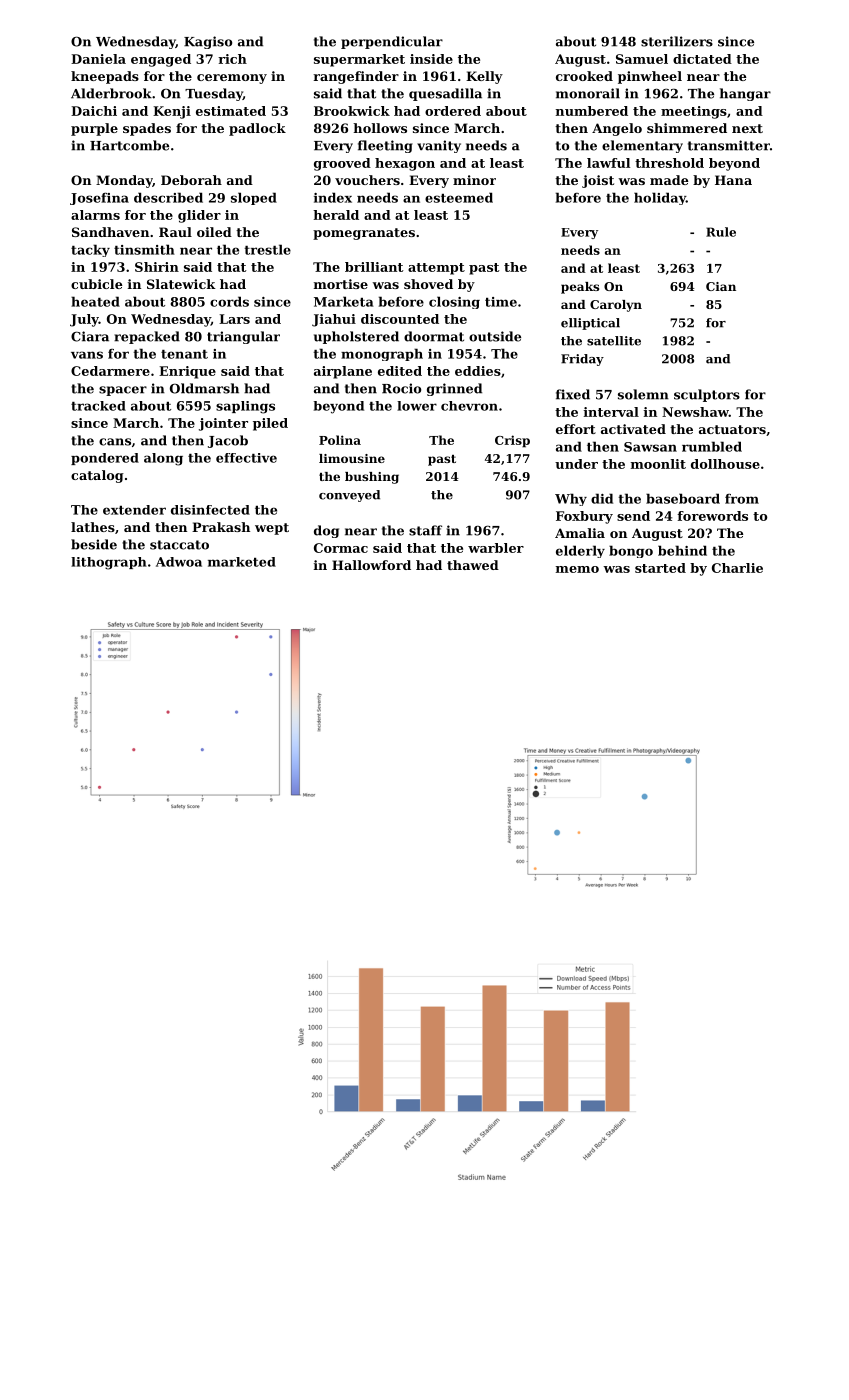 The image size is (849, 1400). Describe the element at coordinates (98, 59) in the image. I see `Daniela` at that location.
